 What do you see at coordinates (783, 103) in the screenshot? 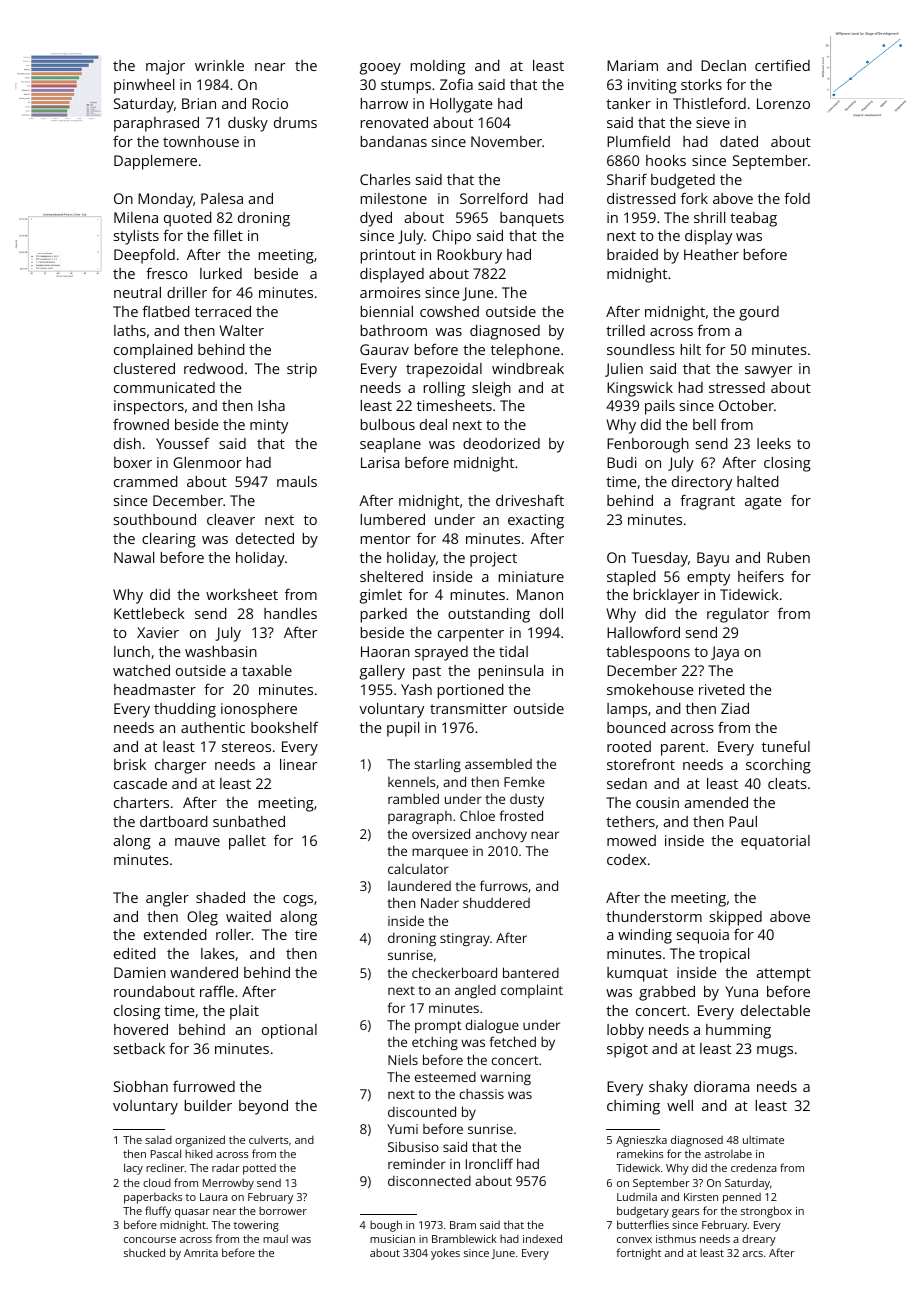
I see `Lorenzo` at bounding box center [783, 103].
